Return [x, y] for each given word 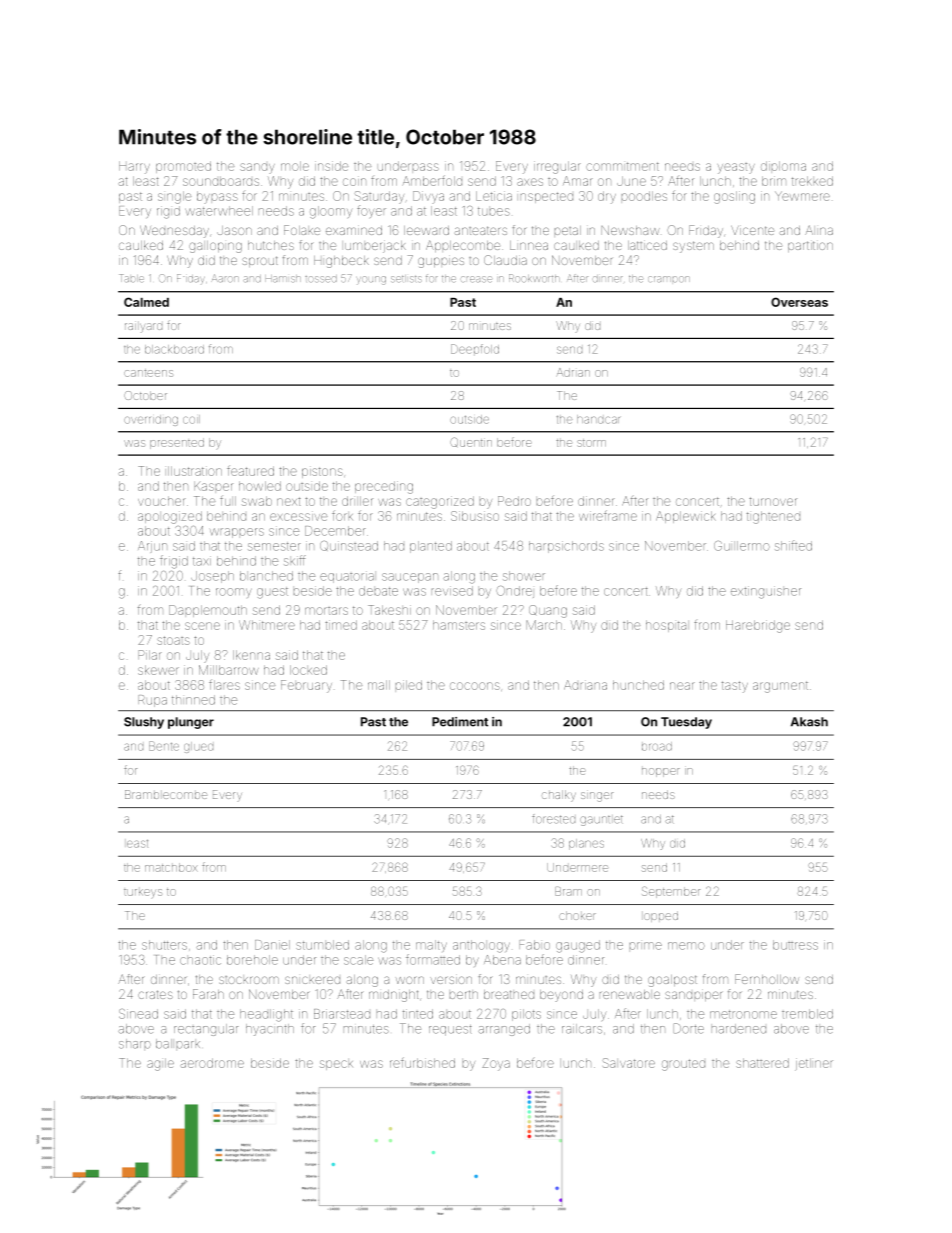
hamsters [459, 625]
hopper [661, 772]
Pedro [514, 501]
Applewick [686, 517]
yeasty [736, 168]
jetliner [814, 1064]
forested [553, 819]
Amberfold [432, 180]
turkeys [143, 893]
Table [131, 278]
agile [160, 1064]
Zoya [496, 1064]
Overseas [799, 302]
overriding [151, 420]
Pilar [150, 655]
